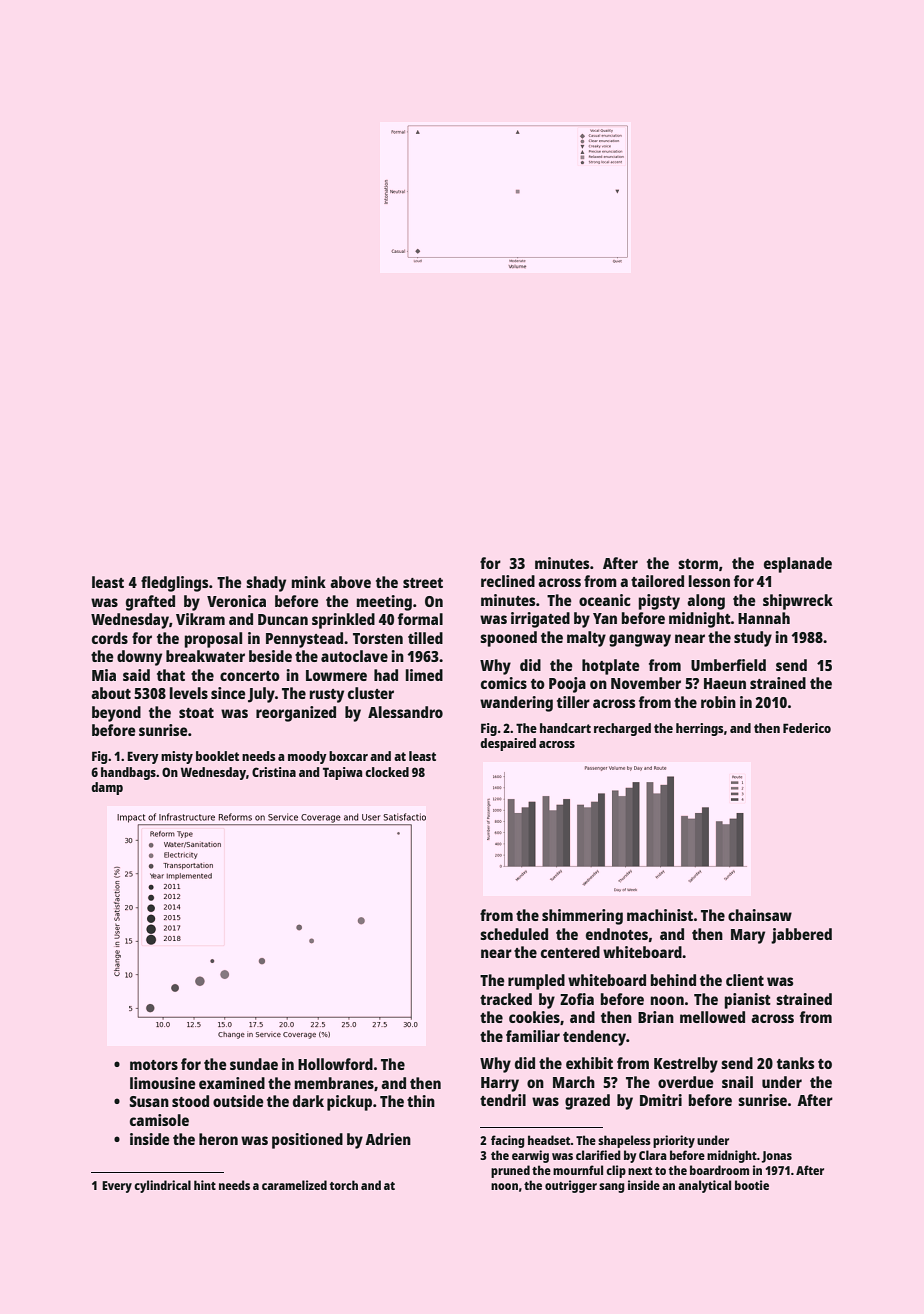 This image has height=1314, width=924. What do you see at coordinates (582, 917) in the image?
I see `shimmering` at bounding box center [582, 917].
